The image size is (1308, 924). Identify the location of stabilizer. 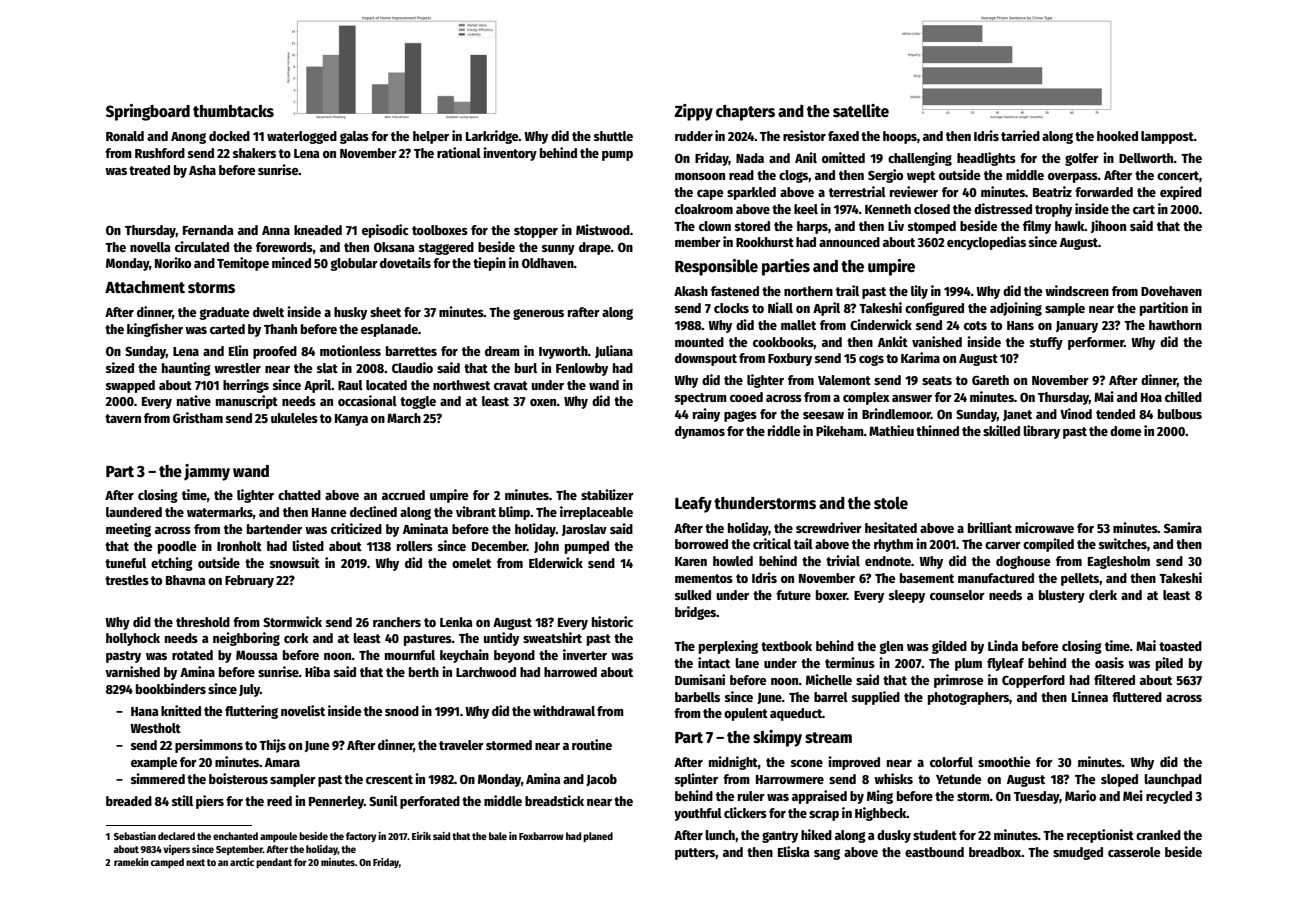
(607, 494).
